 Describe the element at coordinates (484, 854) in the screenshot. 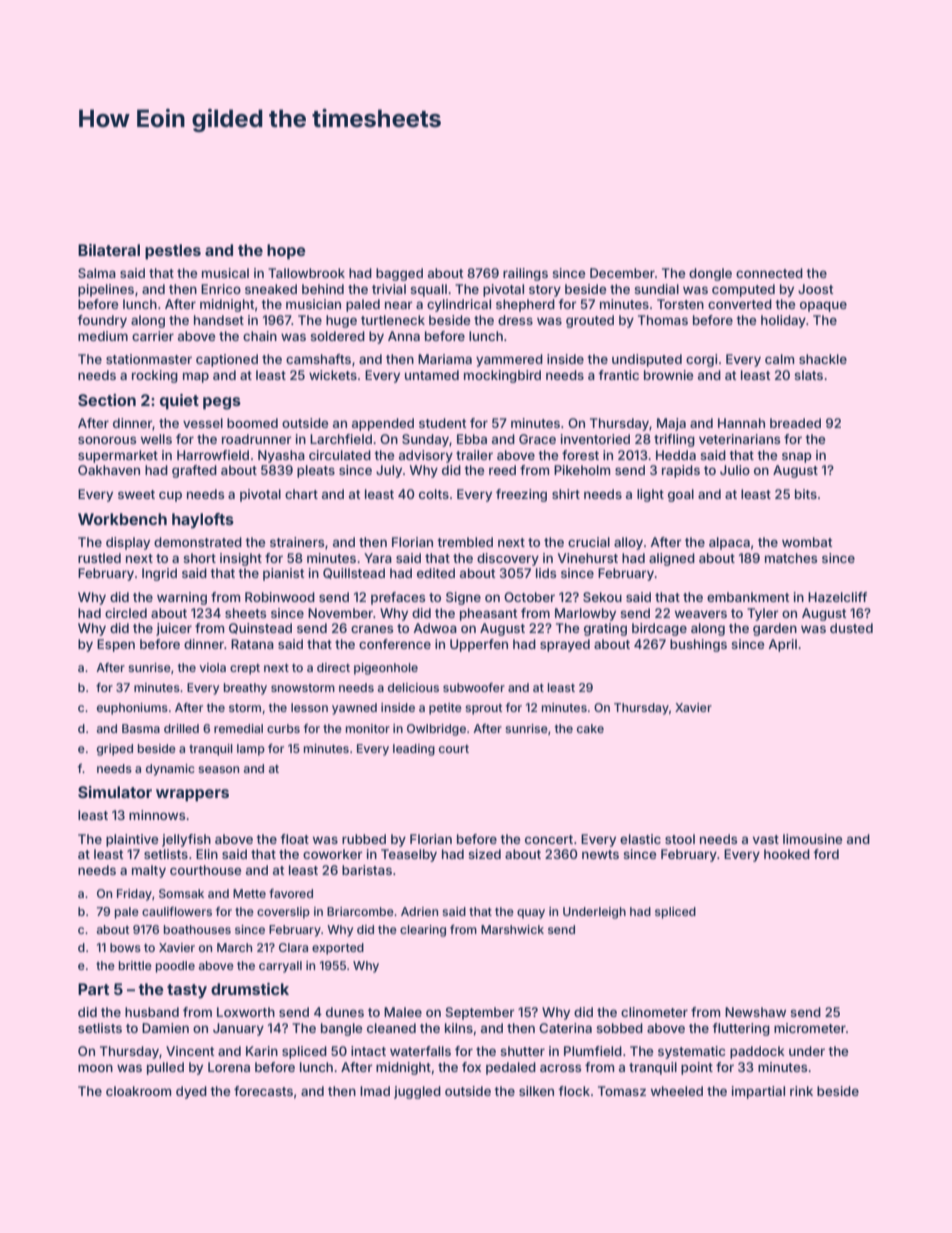

I see `sized` at that location.
